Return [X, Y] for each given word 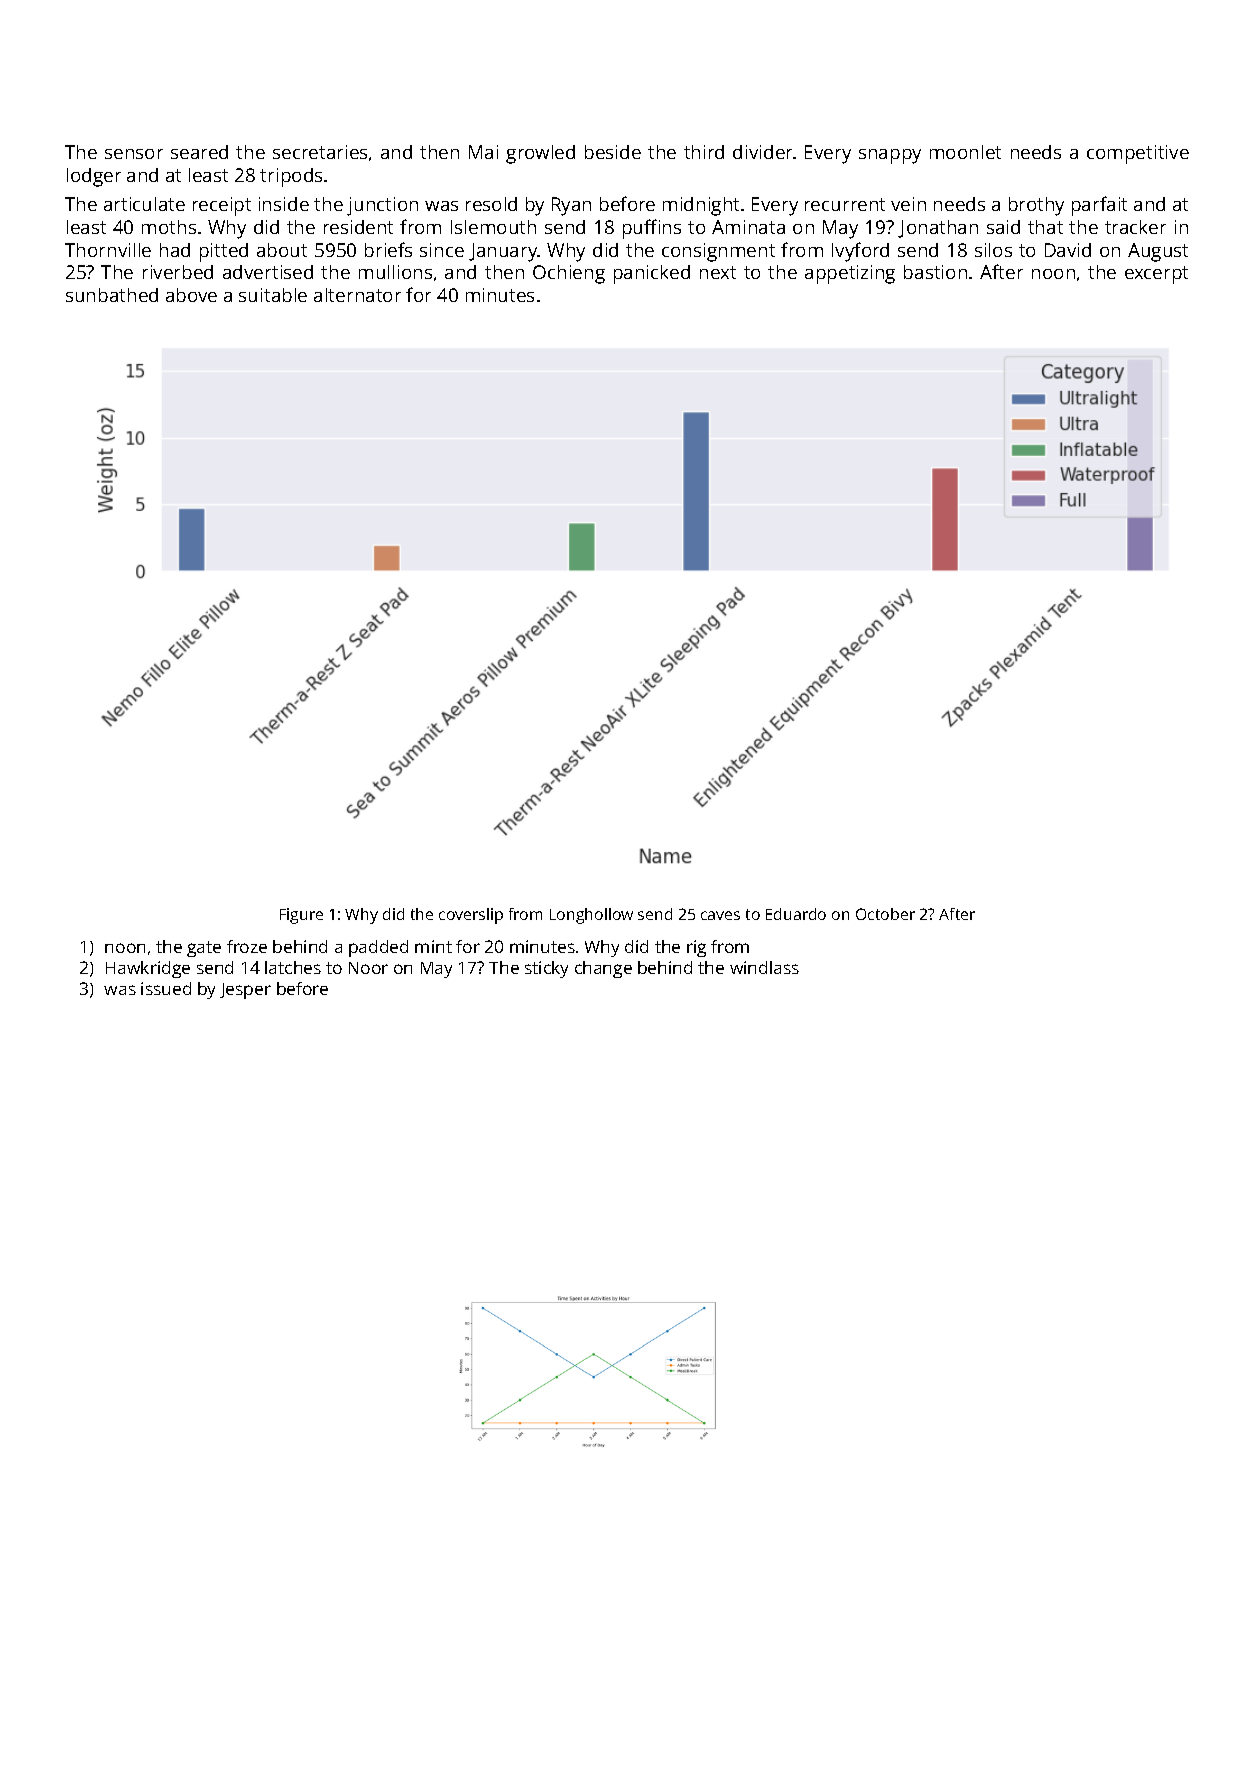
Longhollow [591, 916]
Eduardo [796, 914]
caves [720, 915]
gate [204, 949]
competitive [1138, 154]
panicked [652, 274]
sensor [134, 154]
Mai [483, 152]
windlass [764, 967]
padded [378, 948]
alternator [357, 295]
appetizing [850, 274]
